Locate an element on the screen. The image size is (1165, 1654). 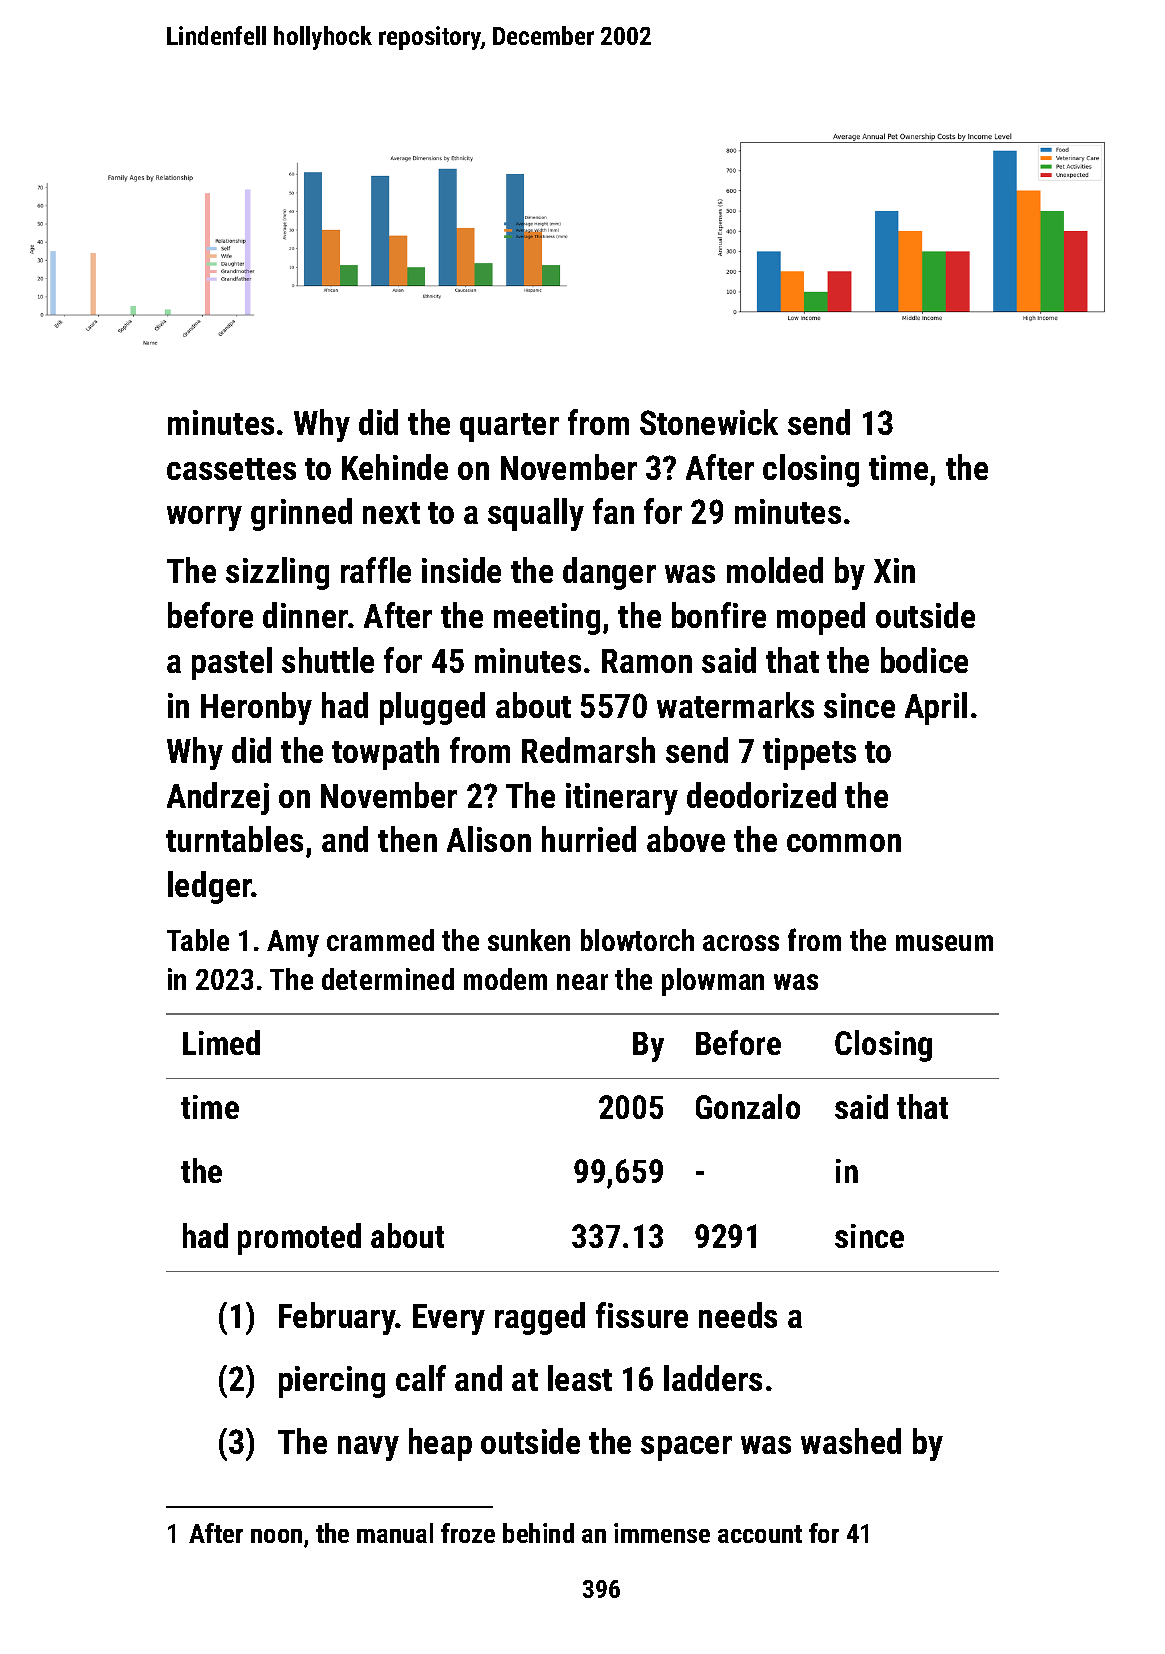
Stonewick is located at coordinates (709, 422).
